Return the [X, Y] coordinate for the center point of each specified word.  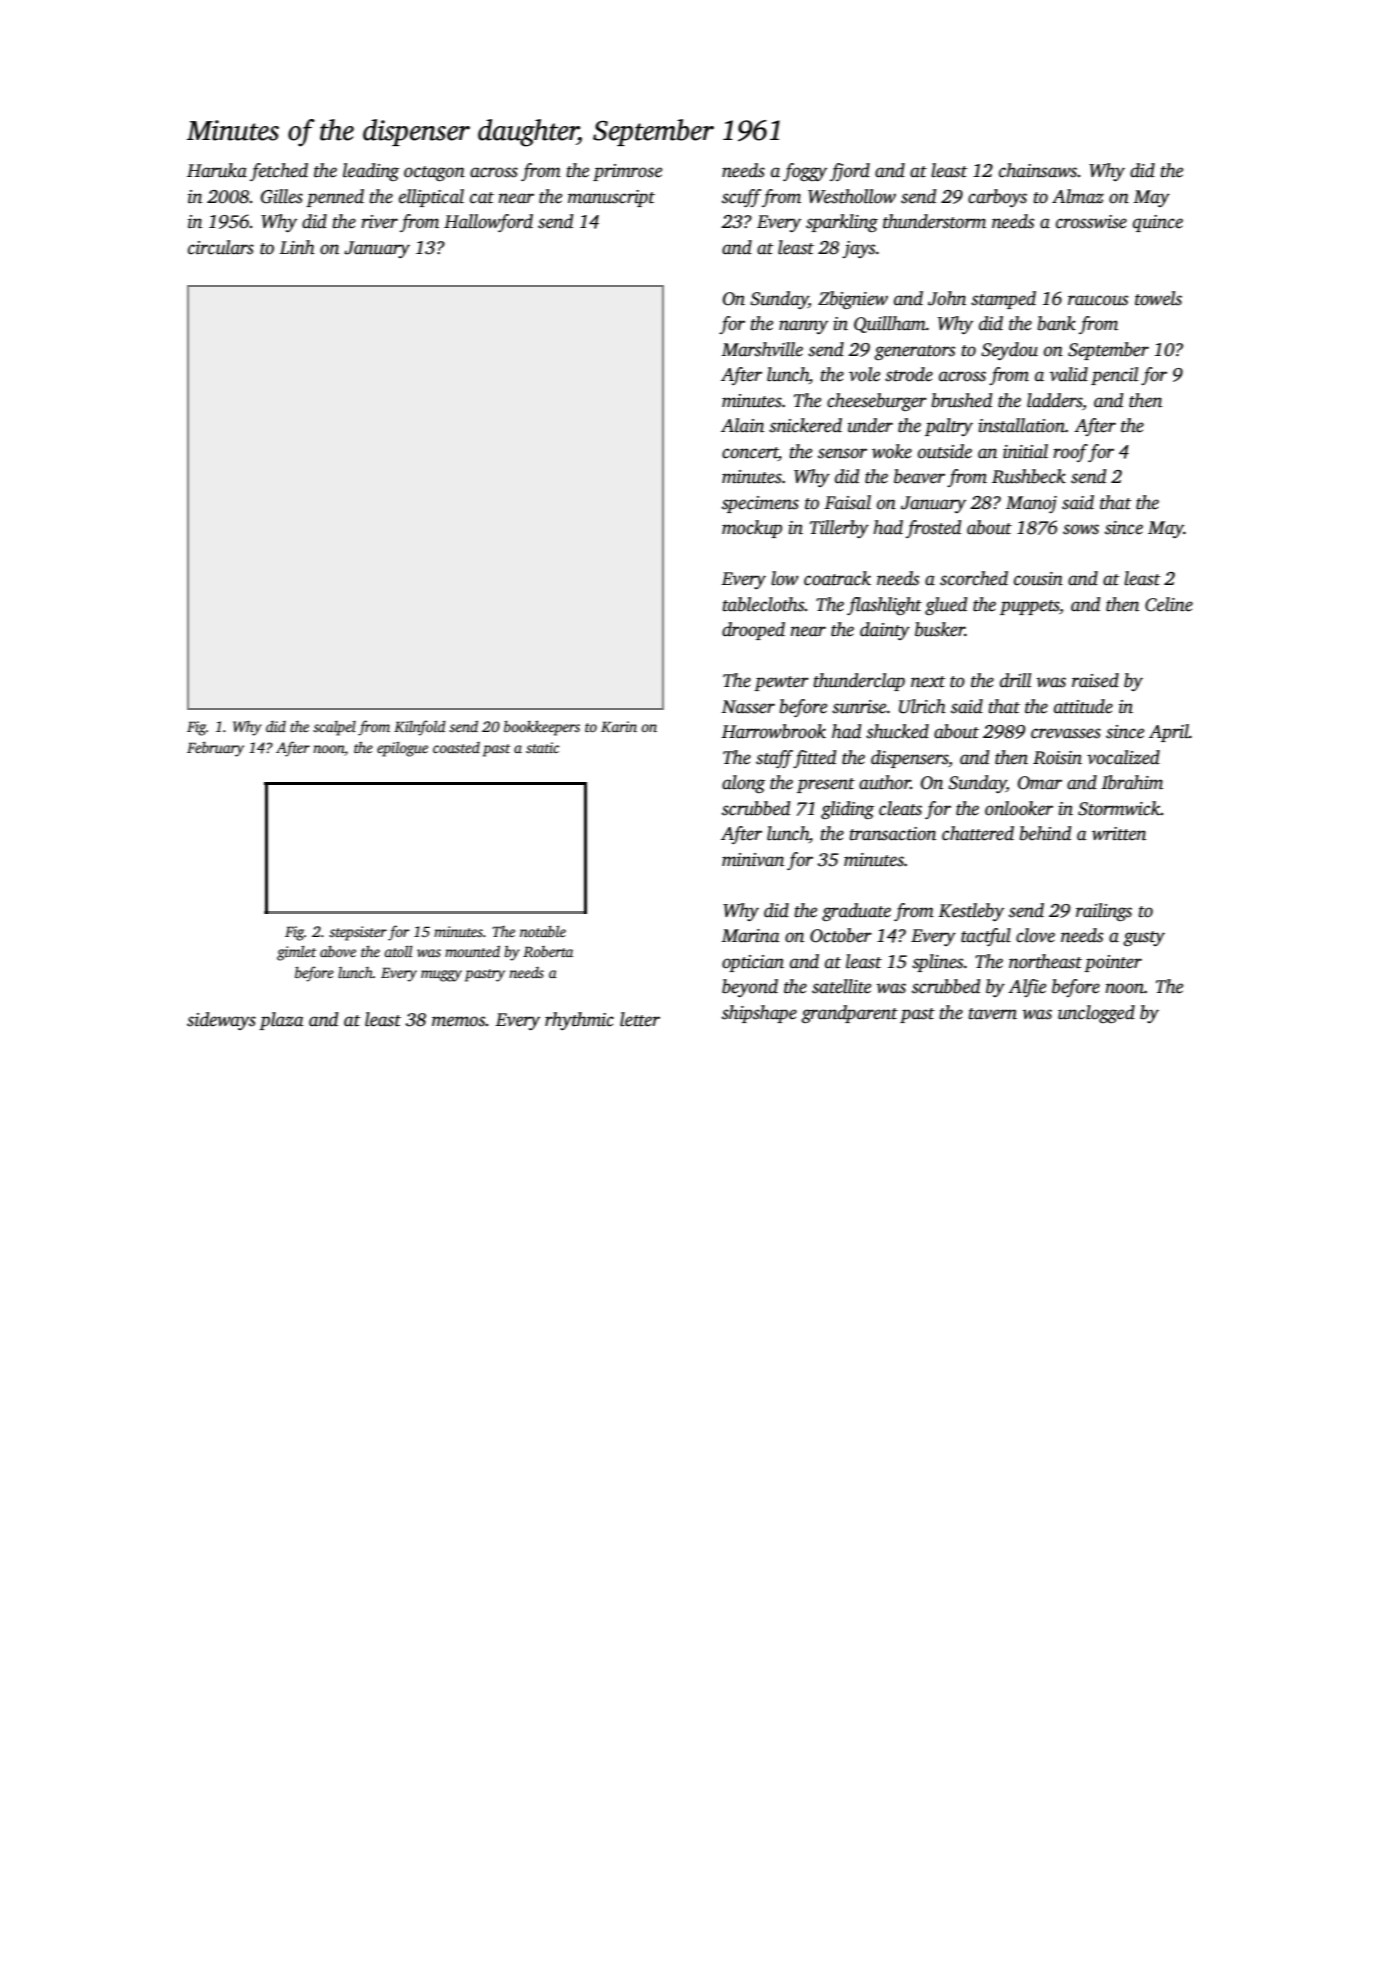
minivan [753, 860]
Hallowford [488, 223]
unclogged [1096, 1014]
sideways [221, 1021]
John [947, 298]
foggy [805, 172]
